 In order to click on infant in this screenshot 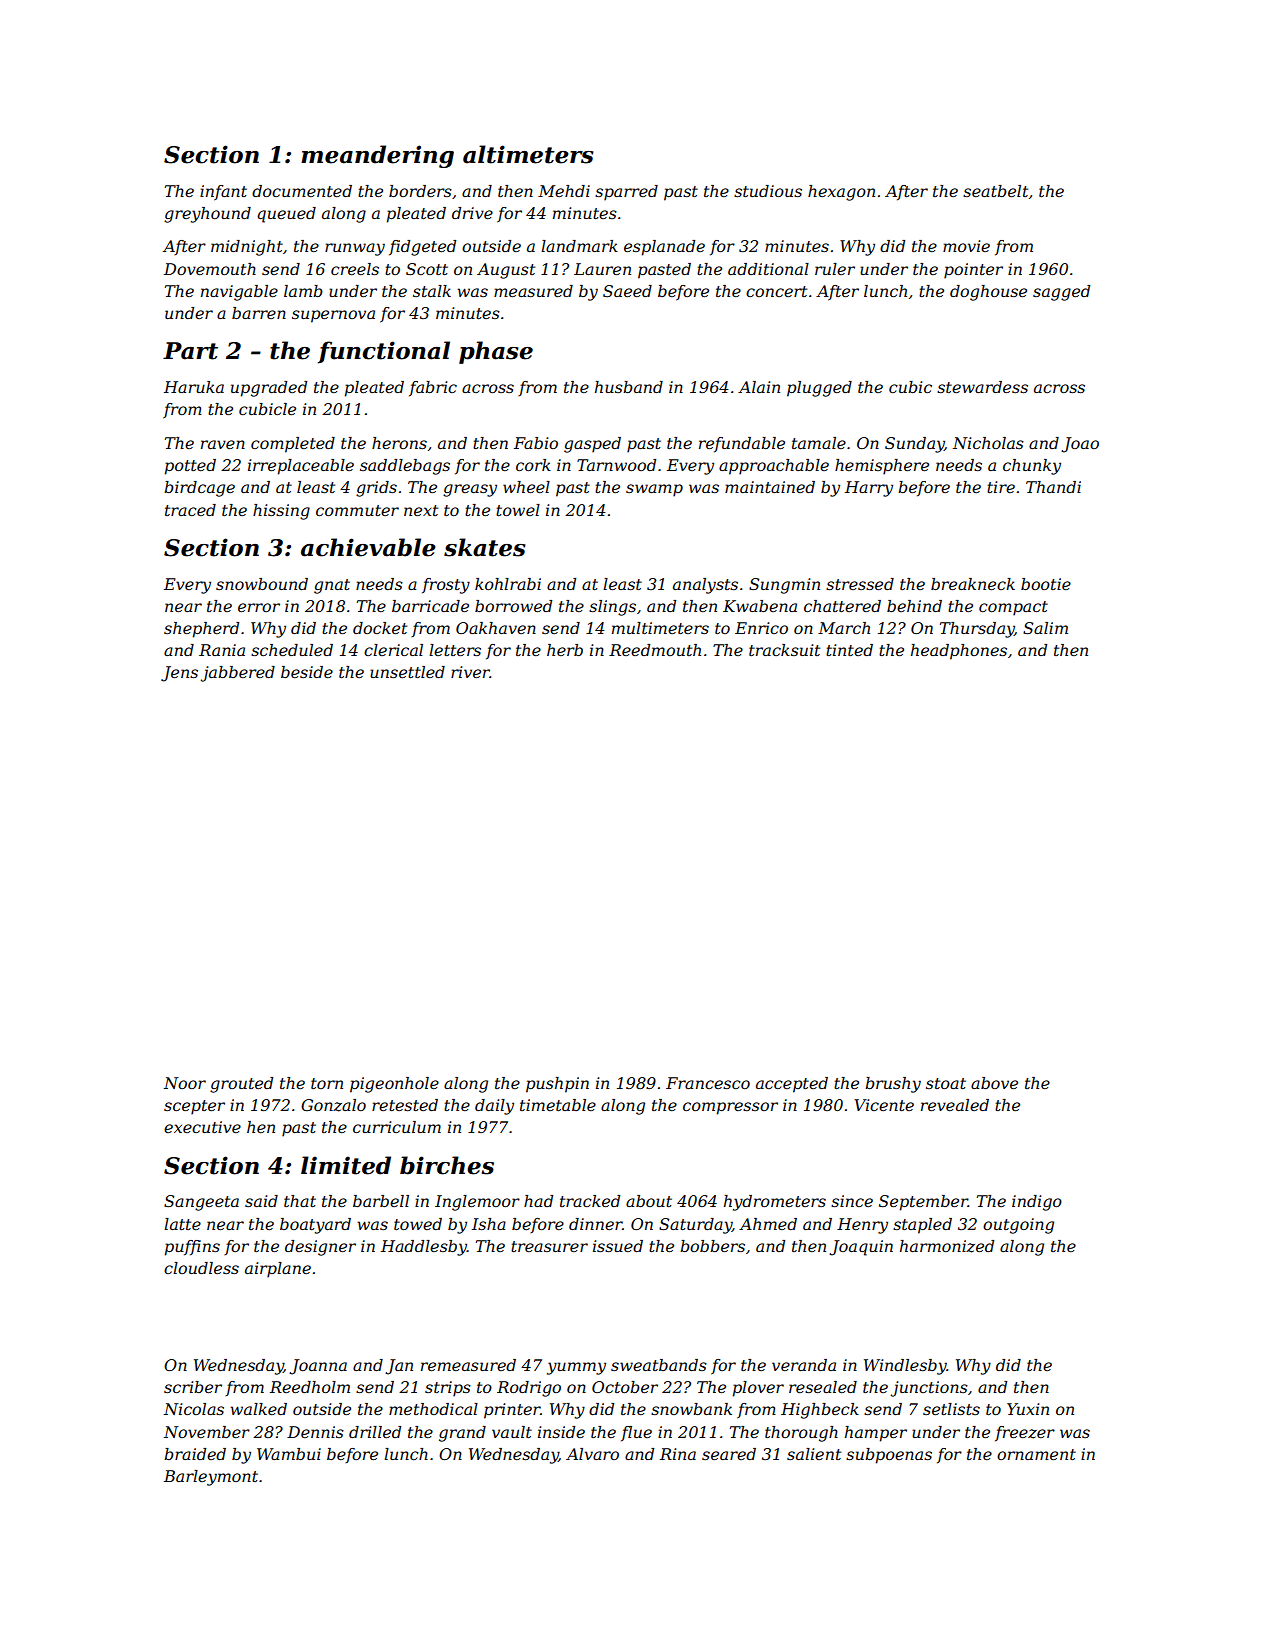, I will do `click(223, 193)`.
